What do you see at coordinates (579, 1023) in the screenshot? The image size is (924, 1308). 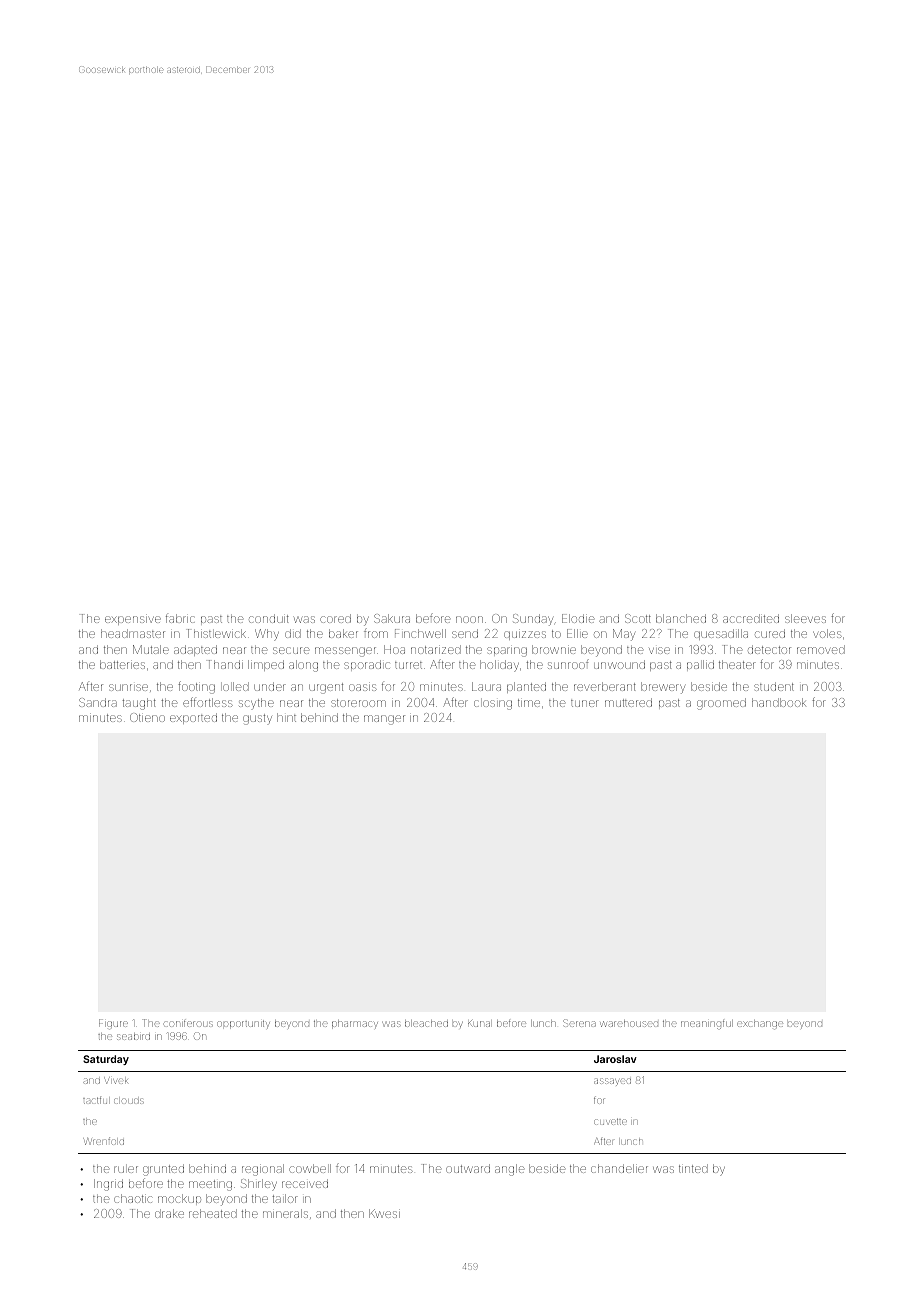 I see `Serena` at bounding box center [579, 1023].
